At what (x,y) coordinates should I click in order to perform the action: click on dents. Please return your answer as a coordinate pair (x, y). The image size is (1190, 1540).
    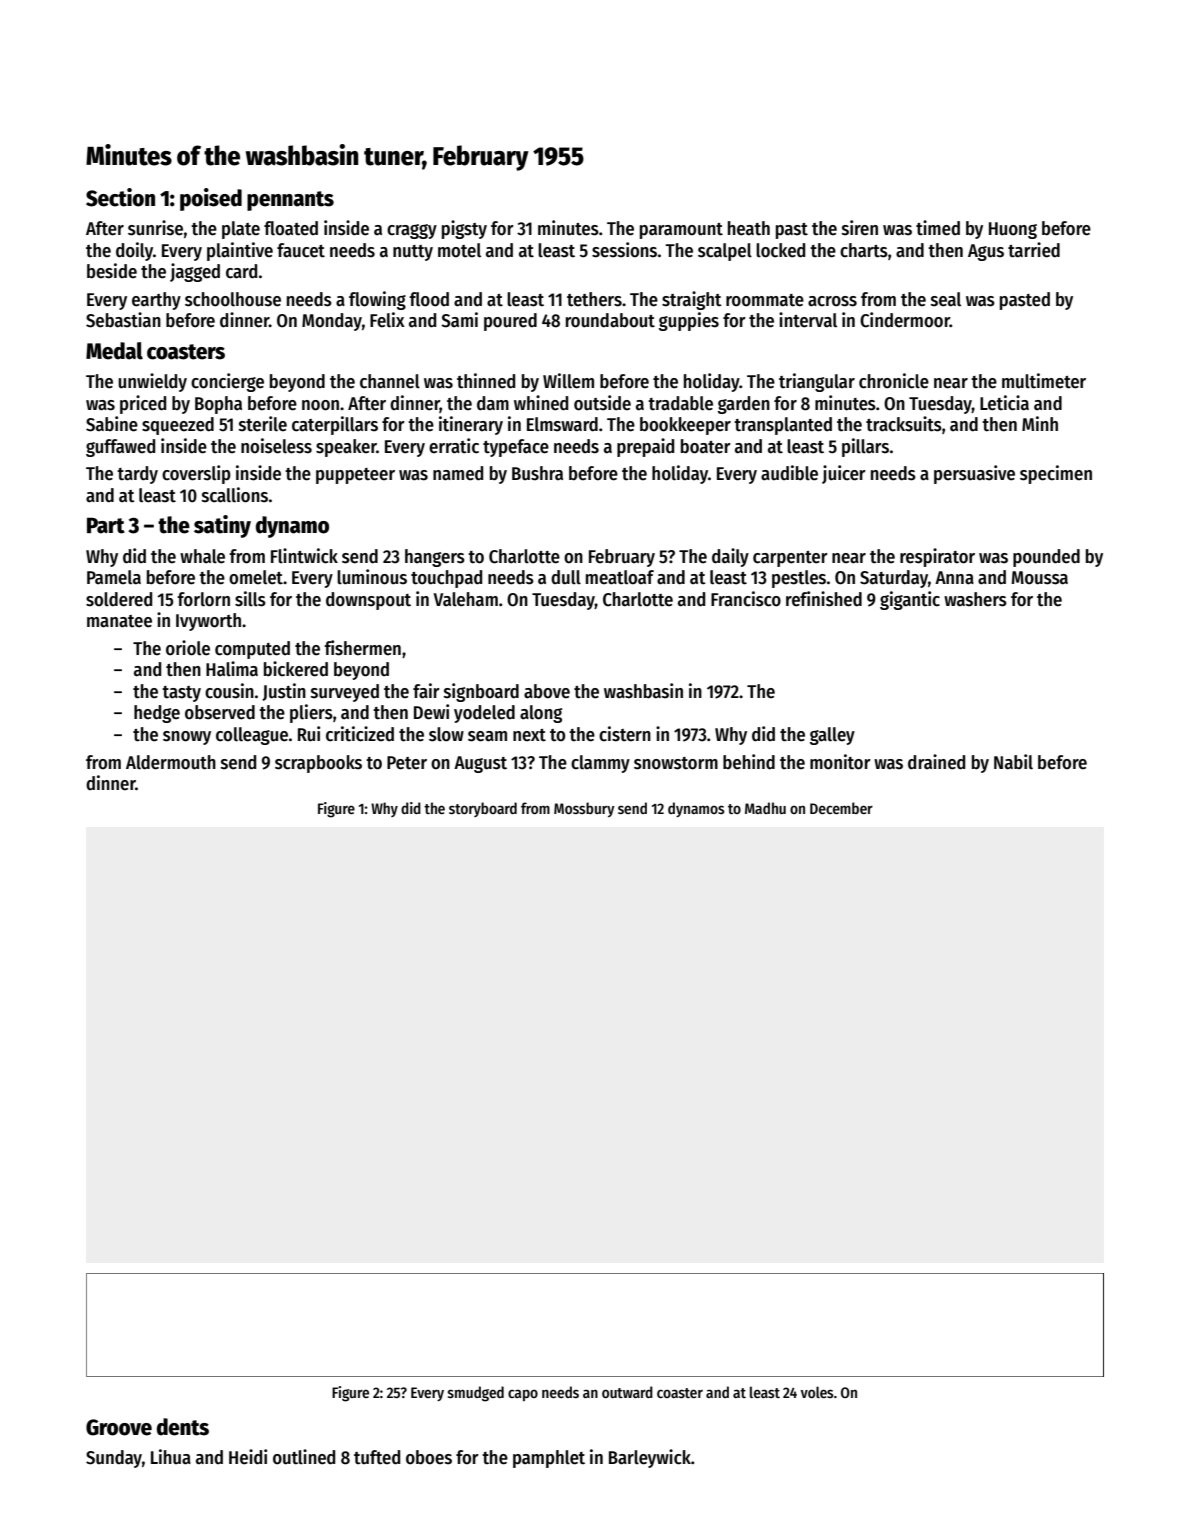
    Looking at the image, I should click on (183, 1427).
